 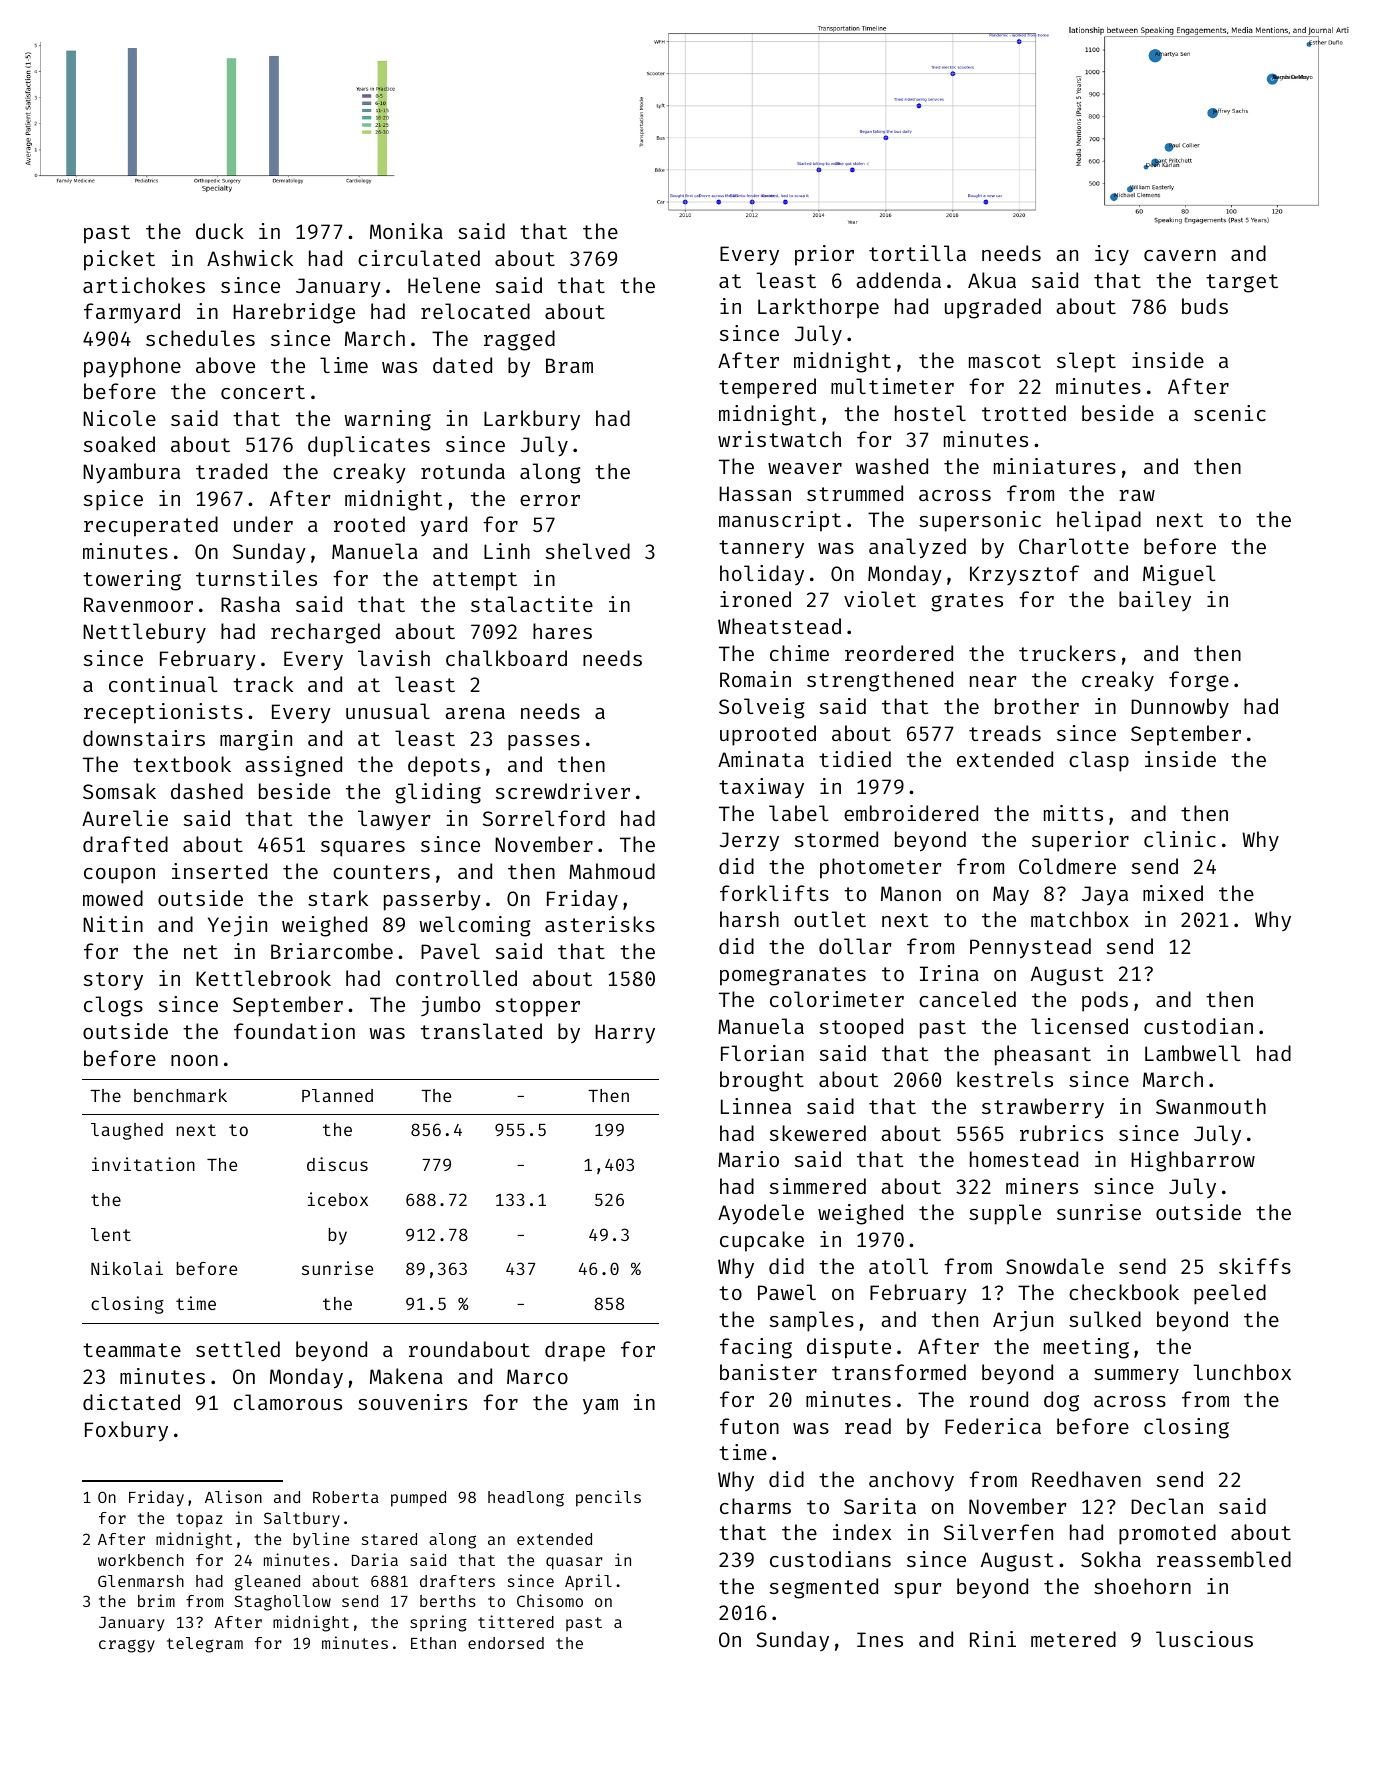 I want to click on Makena, so click(x=406, y=1376).
